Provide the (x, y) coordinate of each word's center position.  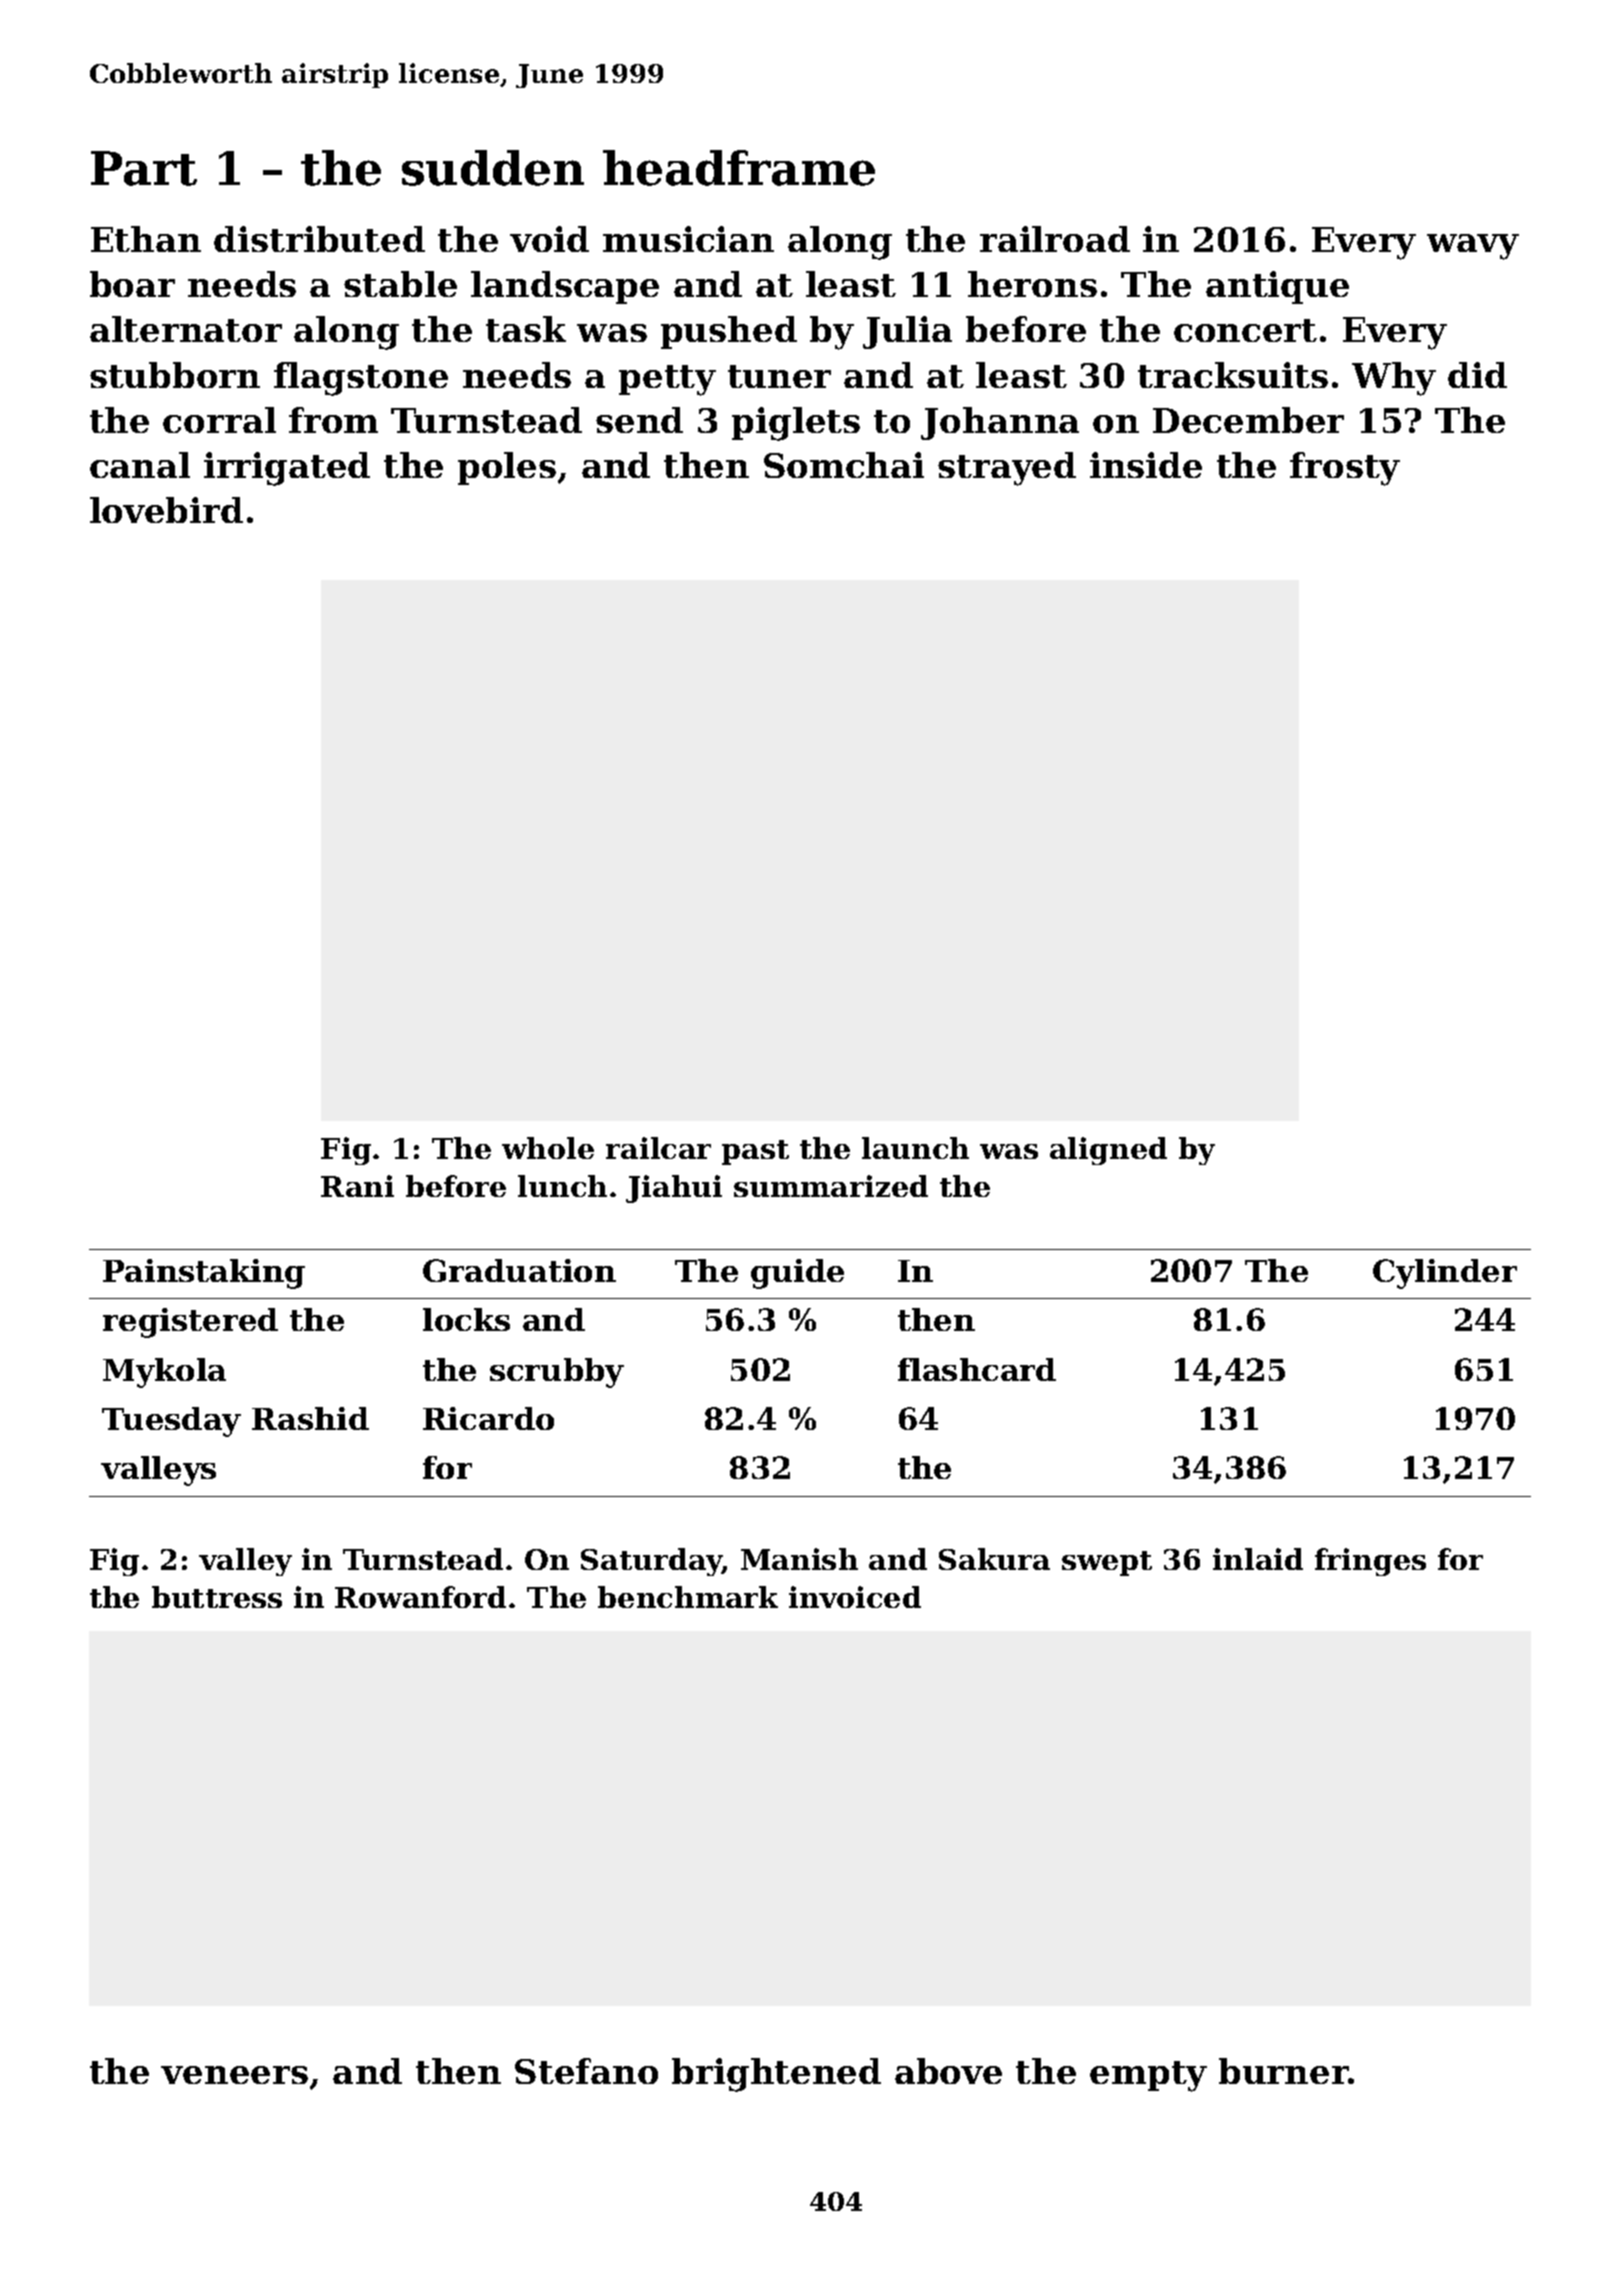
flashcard (977, 1369)
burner (1284, 2071)
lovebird (166, 510)
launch (915, 1148)
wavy (1473, 247)
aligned (1108, 1151)
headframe (739, 168)
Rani (357, 1186)
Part (144, 168)
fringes (1370, 1562)
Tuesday (171, 1422)
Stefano (586, 2071)
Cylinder (1445, 1274)
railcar (658, 1148)
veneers (234, 2075)
